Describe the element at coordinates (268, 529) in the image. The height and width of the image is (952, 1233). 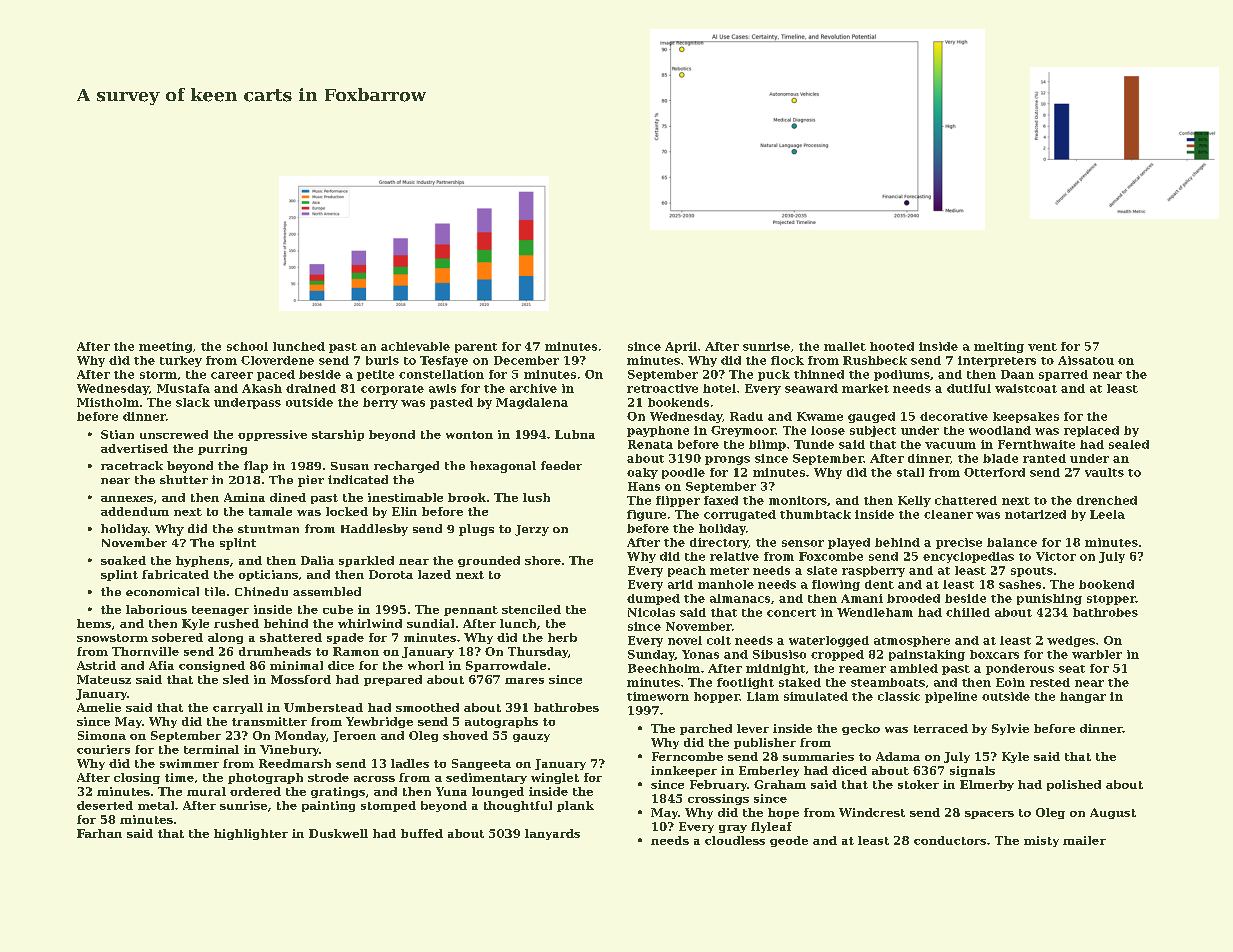
I see `stuntman` at that location.
